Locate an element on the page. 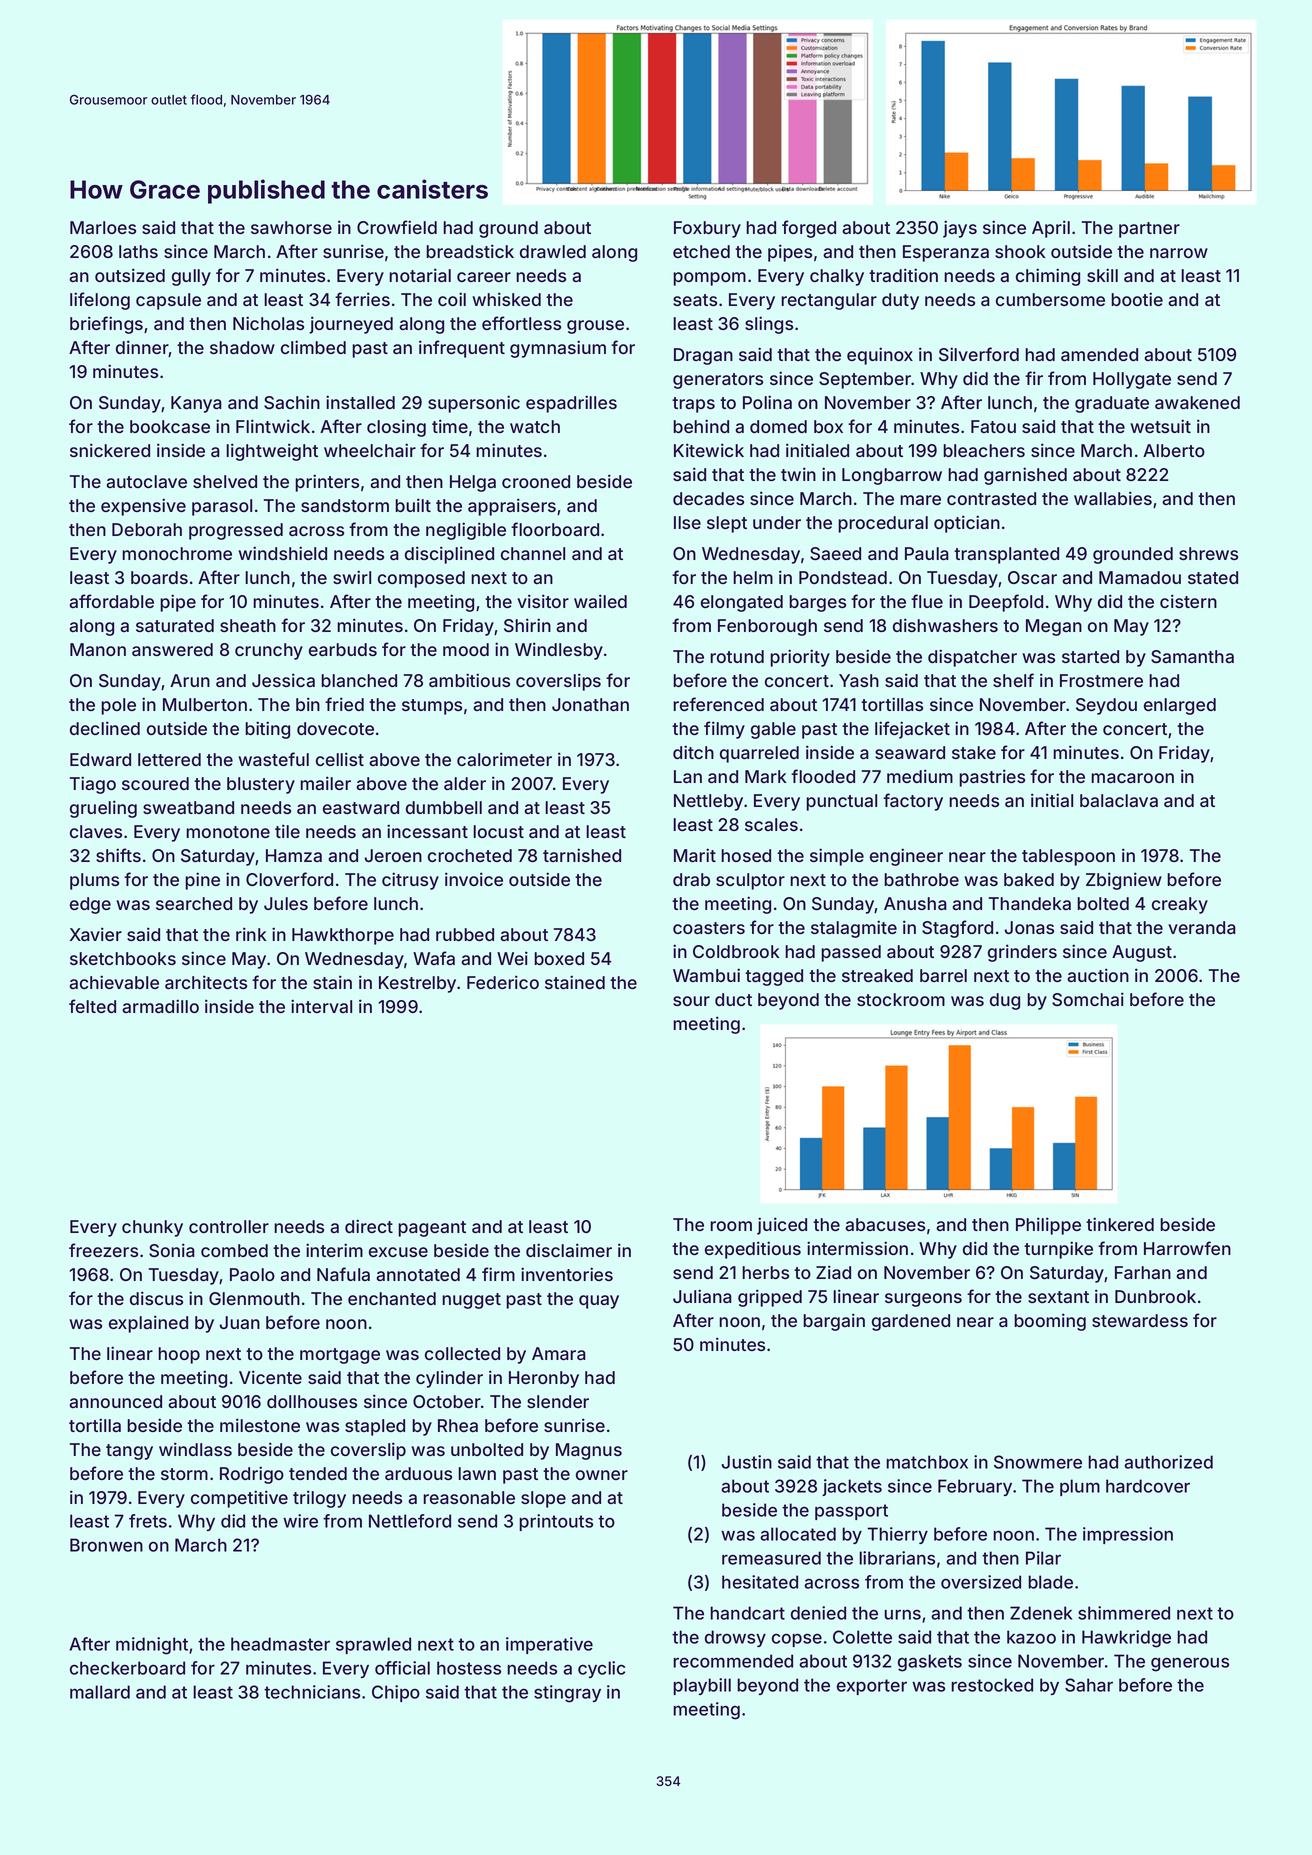  Ilse is located at coordinates (687, 522).
